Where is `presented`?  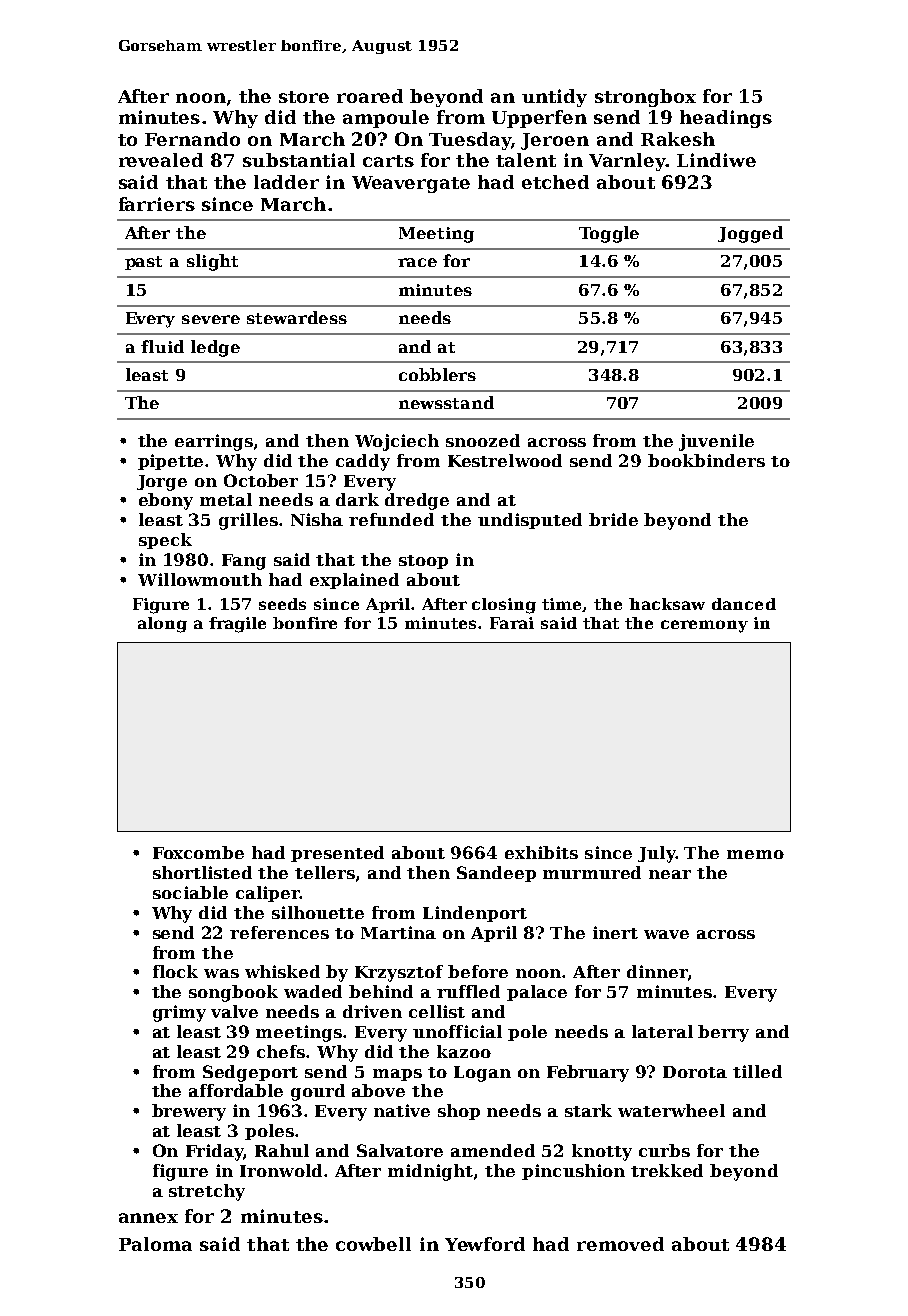
presented is located at coordinates (337, 854).
